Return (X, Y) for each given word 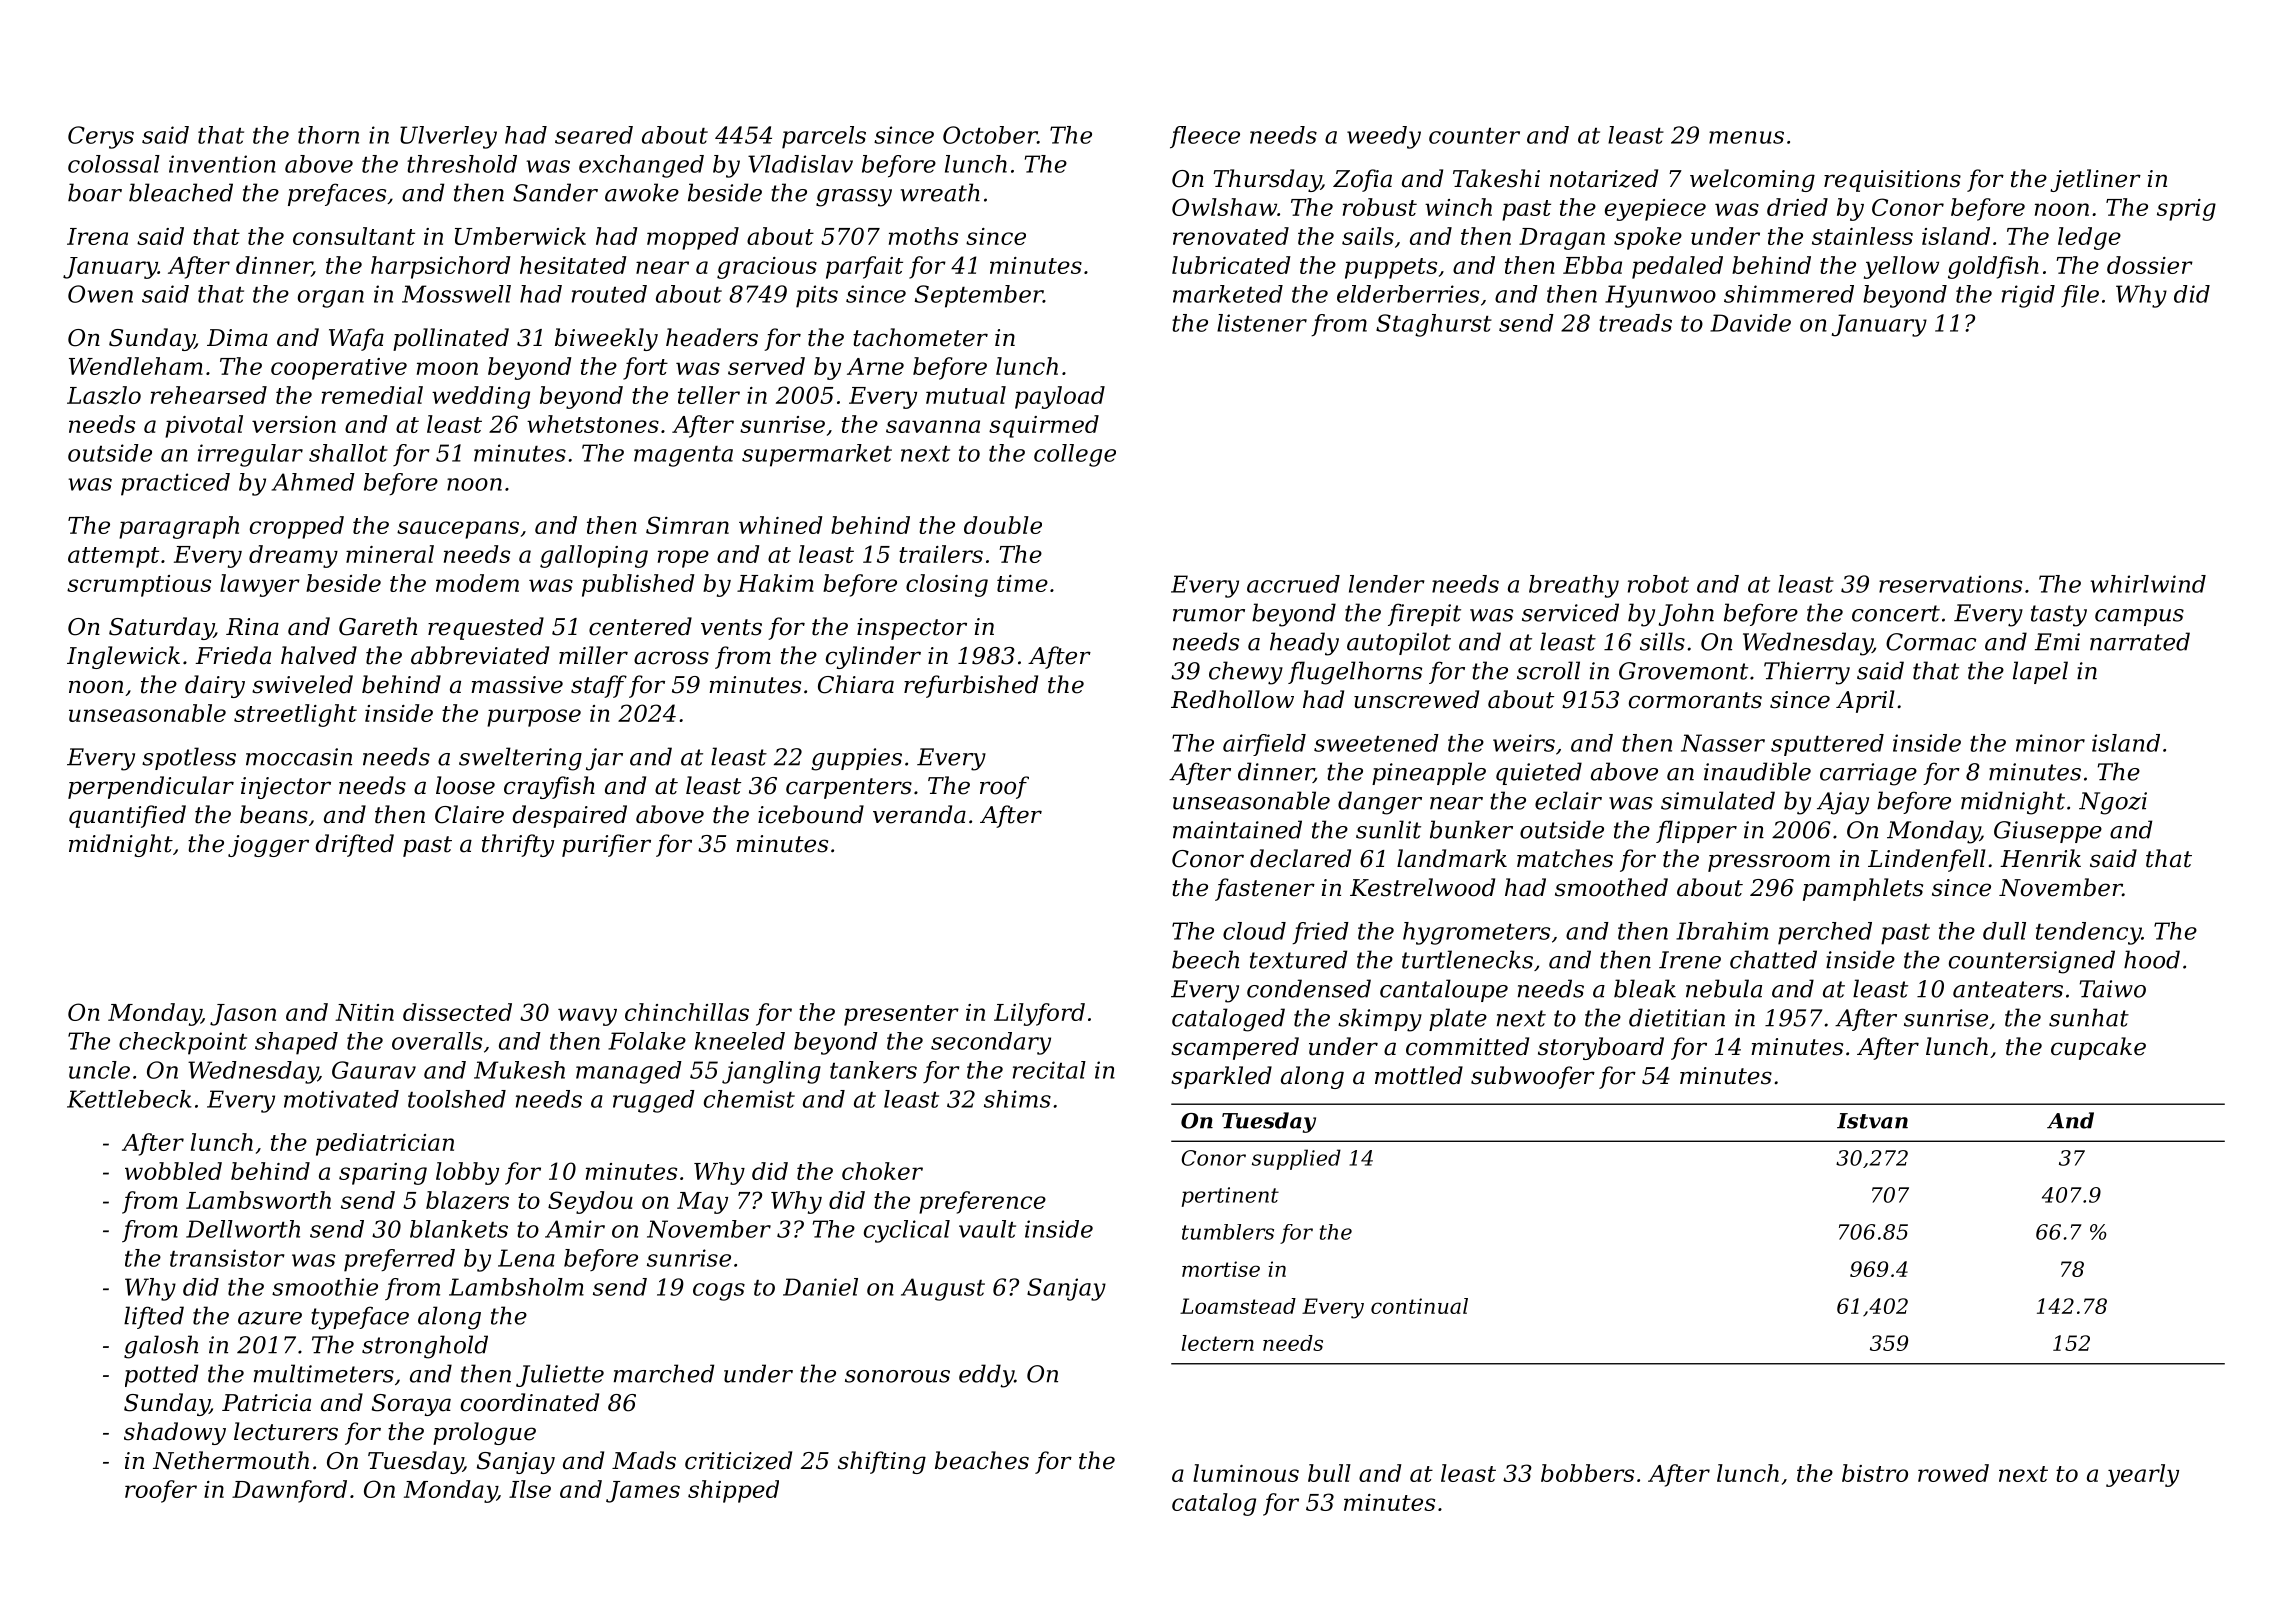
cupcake (2098, 1048)
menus (1746, 137)
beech (1205, 959)
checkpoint (183, 1043)
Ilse (530, 1489)
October (990, 135)
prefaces (337, 194)
